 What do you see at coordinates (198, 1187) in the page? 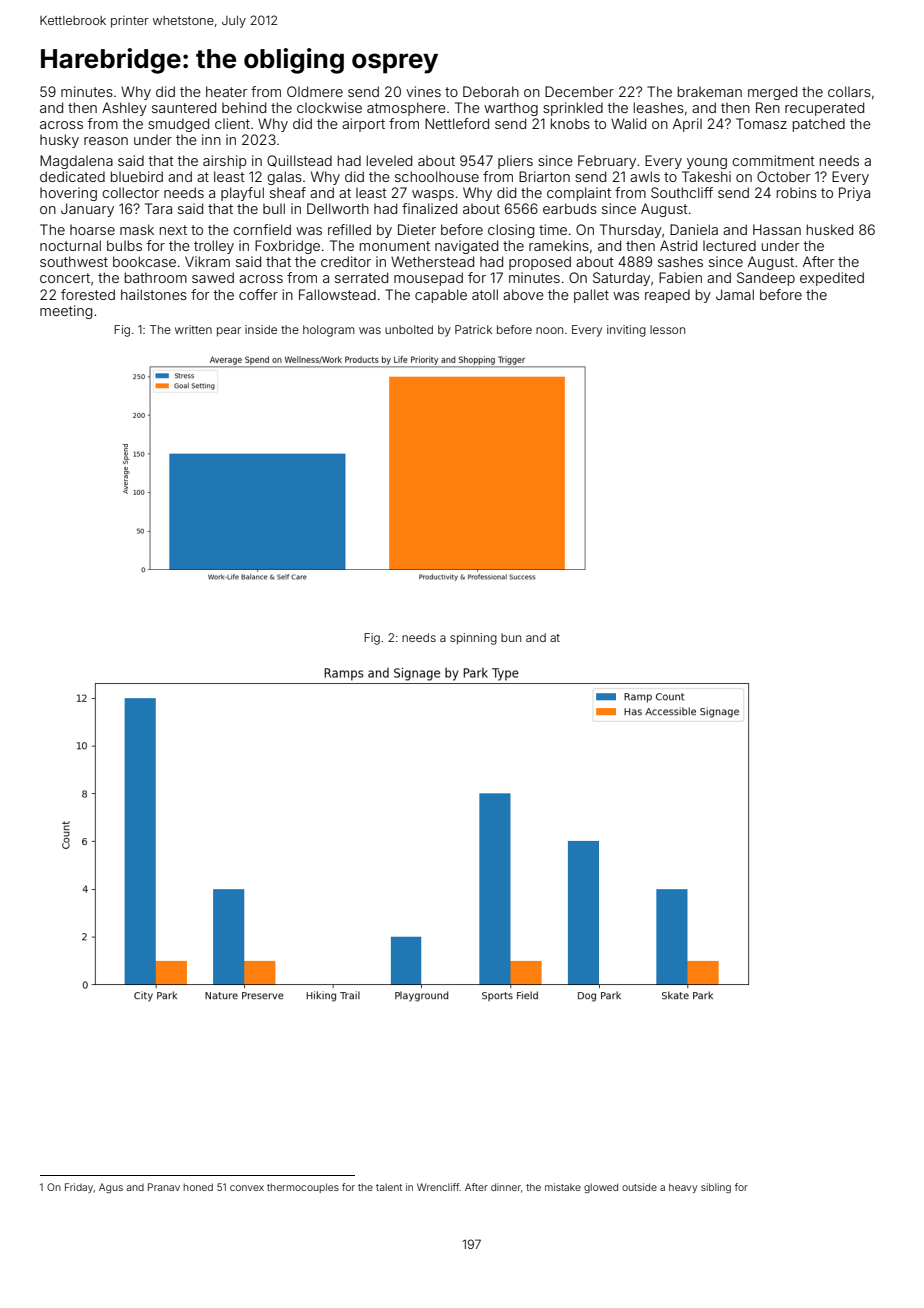
I see `honed` at bounding box center [198, 1187].
